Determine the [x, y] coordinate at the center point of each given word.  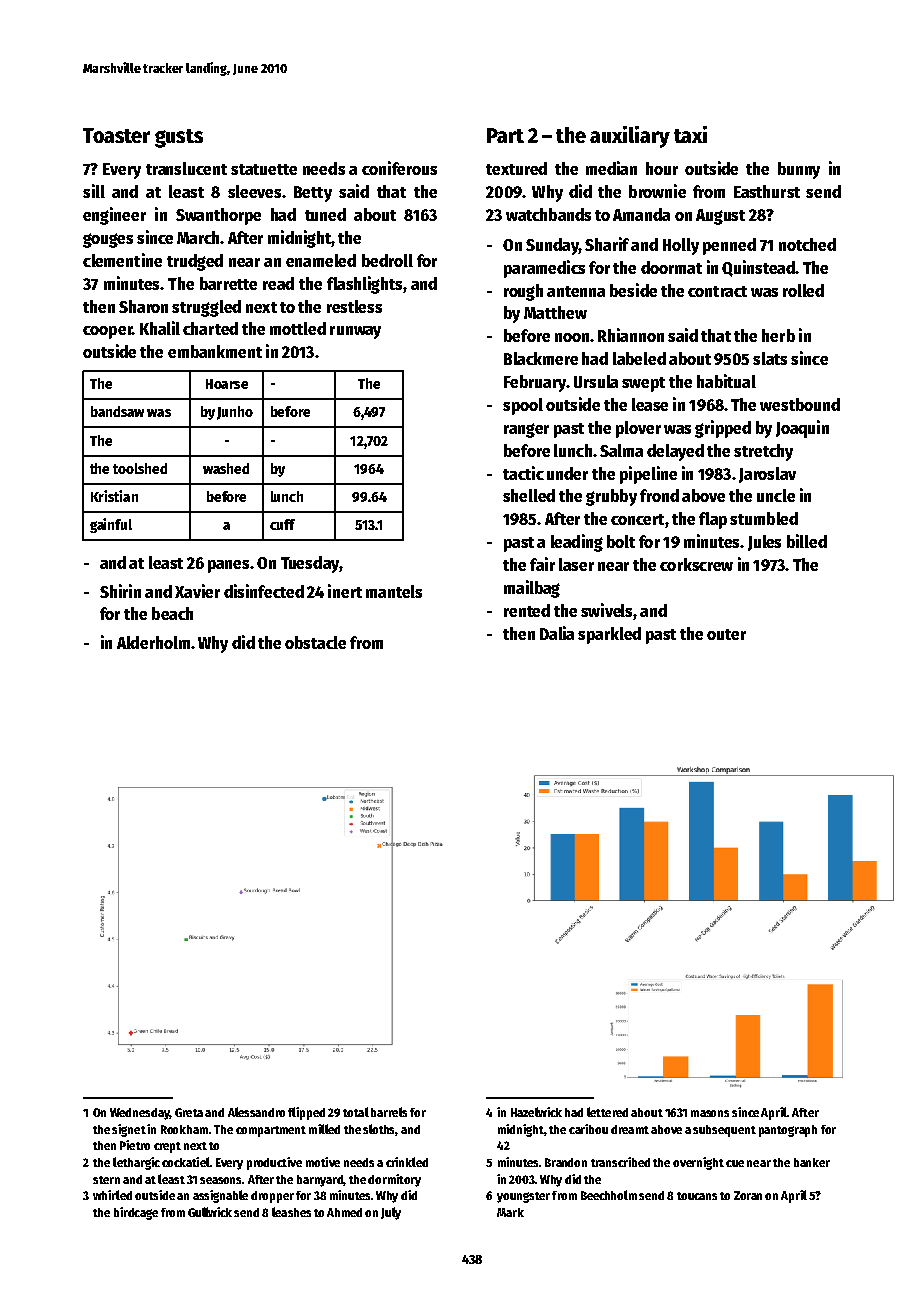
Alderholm [153, 642]
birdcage [136, 1213]
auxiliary [630, 137]
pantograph [788, 1131]
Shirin [120, 591]
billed [807, 541]
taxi [690, 134]
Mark [510, 1212]
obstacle [315, 642]
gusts [179, 138]
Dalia [557, 633]
